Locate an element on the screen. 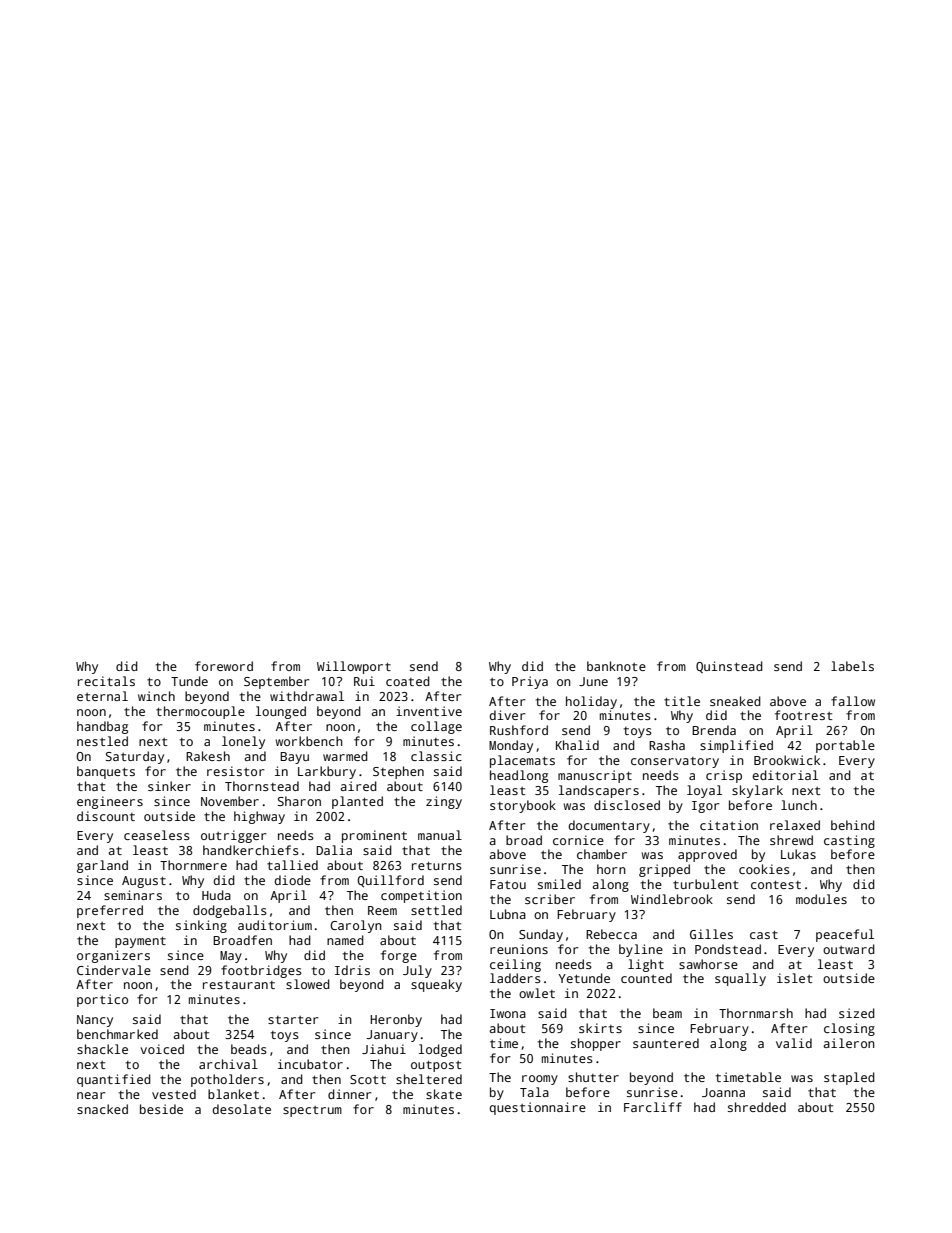 Image resolution: width=952 pixels, height=1233 pixels. Quinstead is located at coordinates (729, 667).
